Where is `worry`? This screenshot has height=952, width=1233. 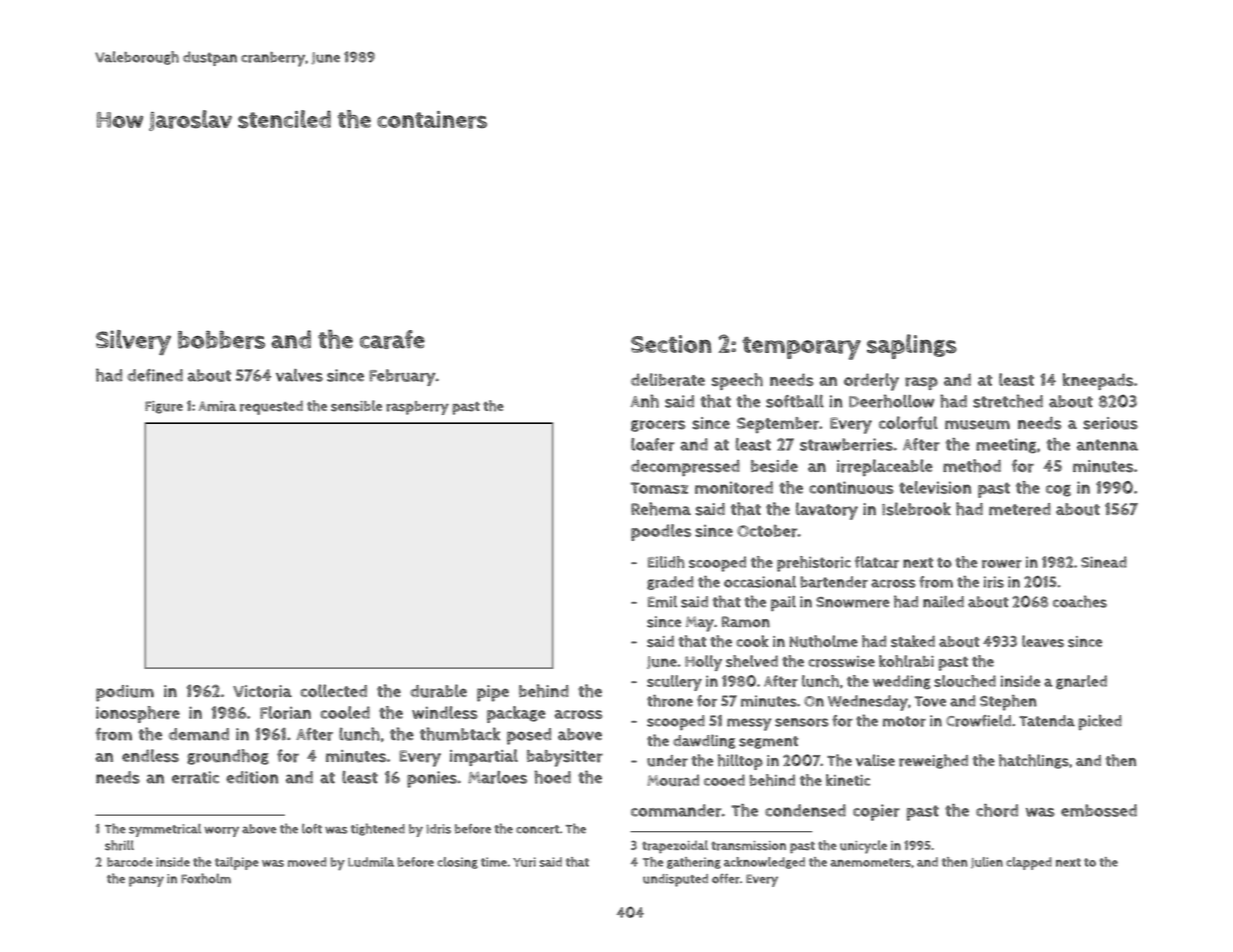
worry is located at coordinates (221, 832).
